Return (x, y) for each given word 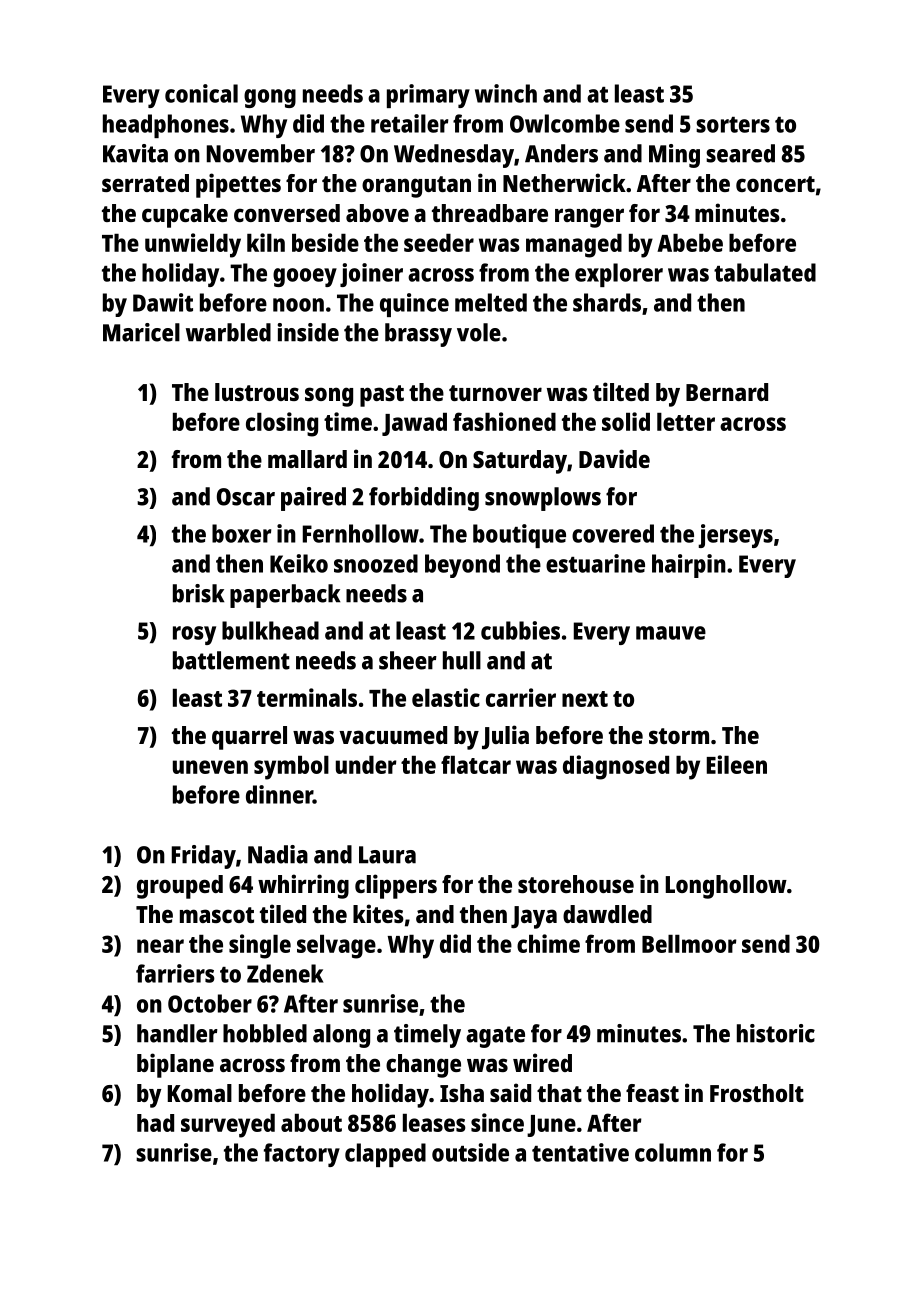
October (210, 1003)
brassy (418, 335)
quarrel (249, 738)
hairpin (689, 566)
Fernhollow (361, 533)
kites (378, 913)
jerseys (735, 536)
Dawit (163, 302)
